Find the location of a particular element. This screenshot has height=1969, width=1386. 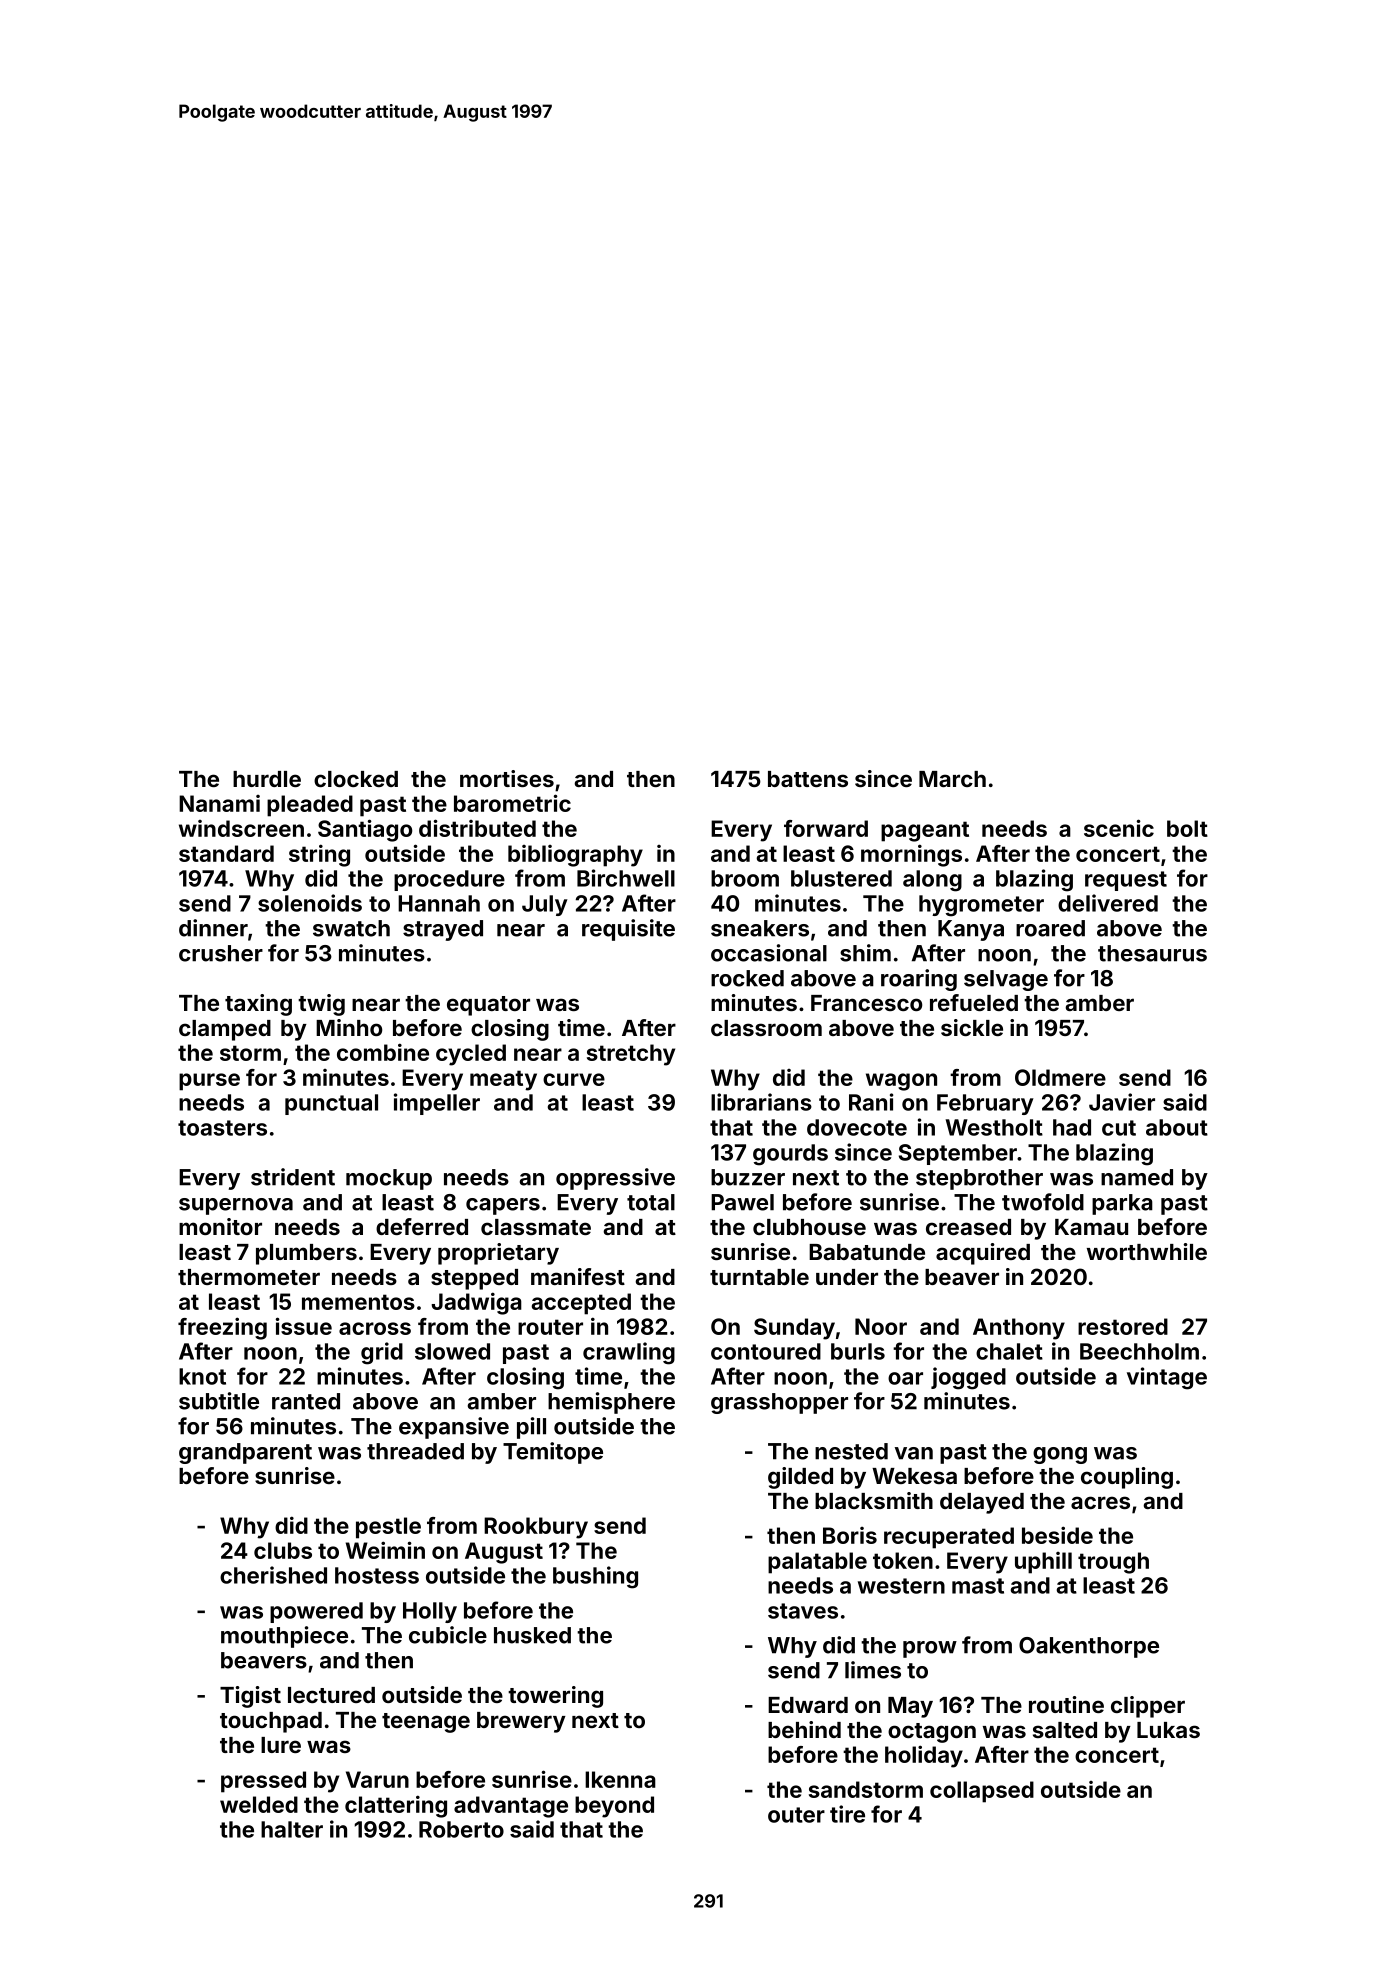

gong is located at coordinates (1060, 1455).
